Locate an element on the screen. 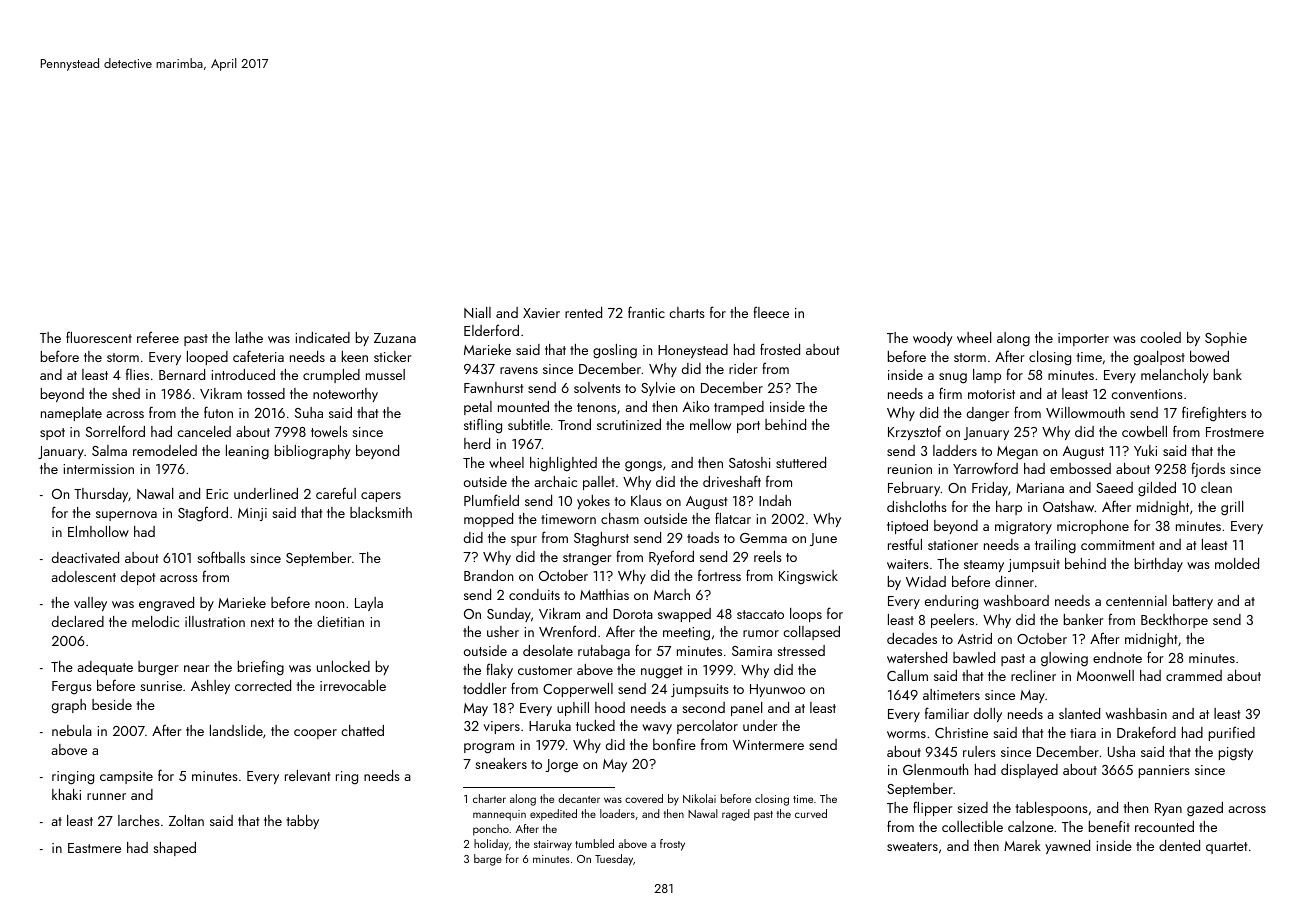 This screenshot has height=924, width=1308. woody is located at coordinates (933, 339).
